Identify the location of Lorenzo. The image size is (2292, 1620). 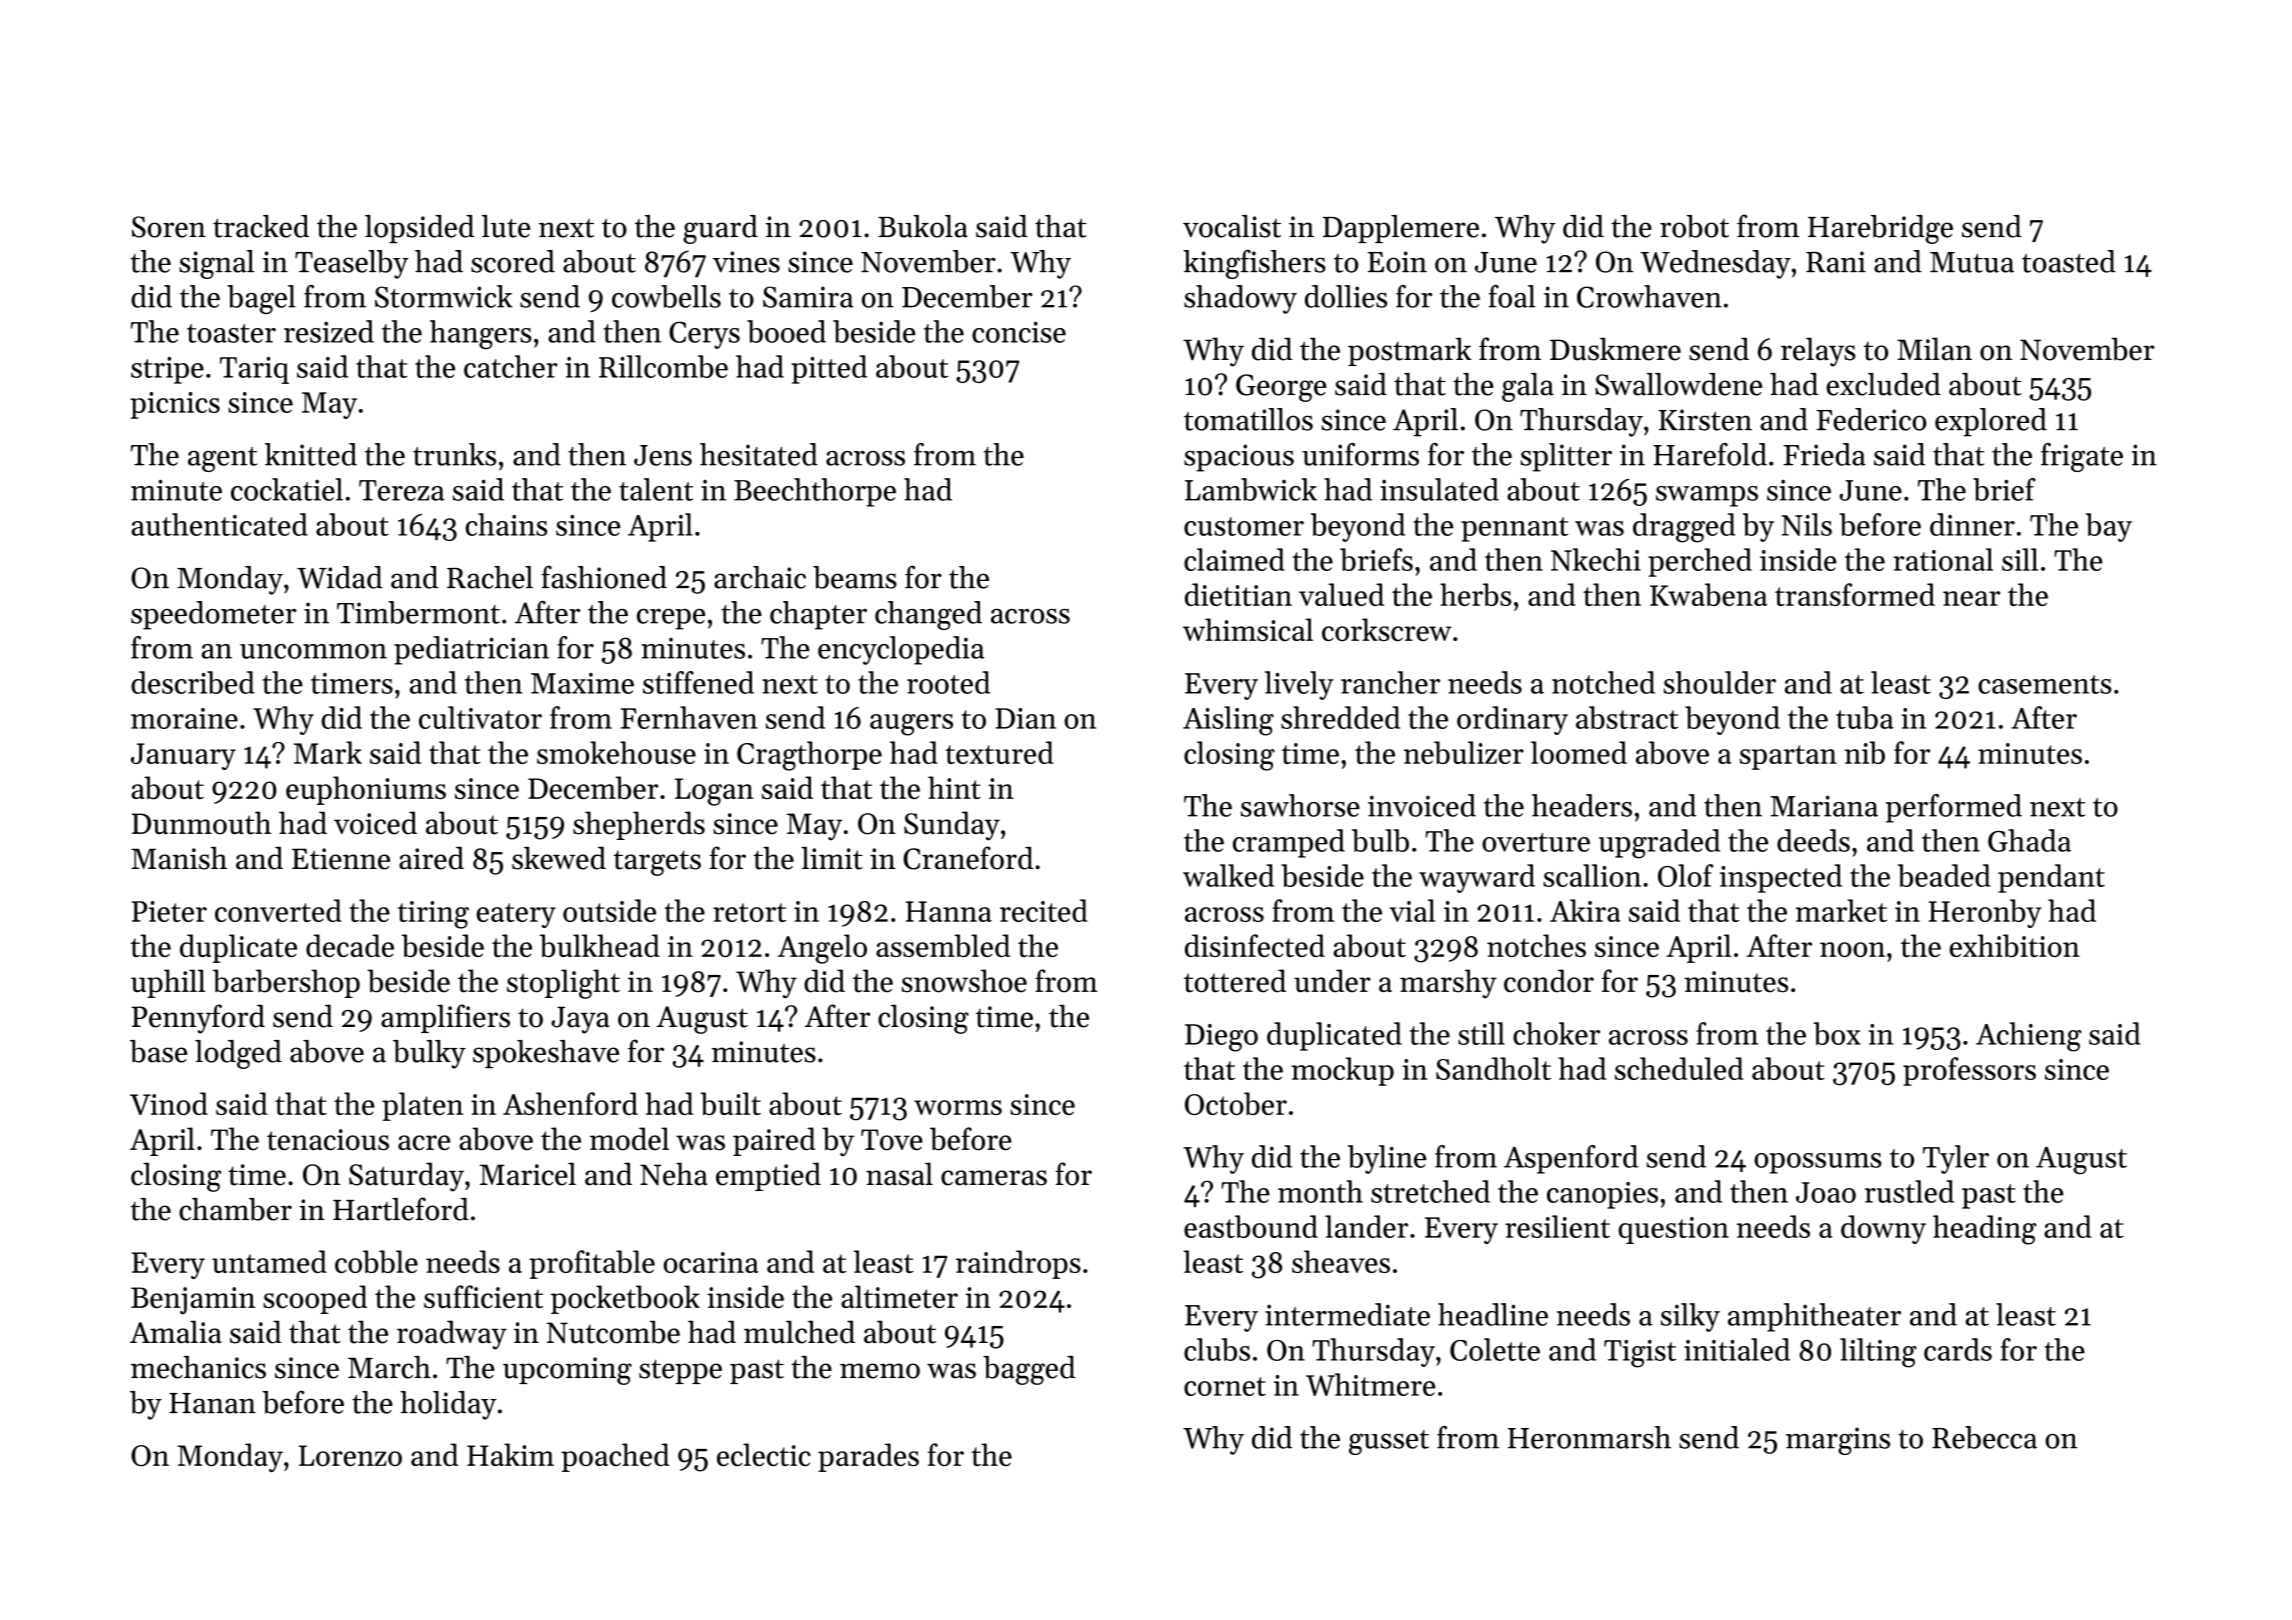
(350, 1455).
